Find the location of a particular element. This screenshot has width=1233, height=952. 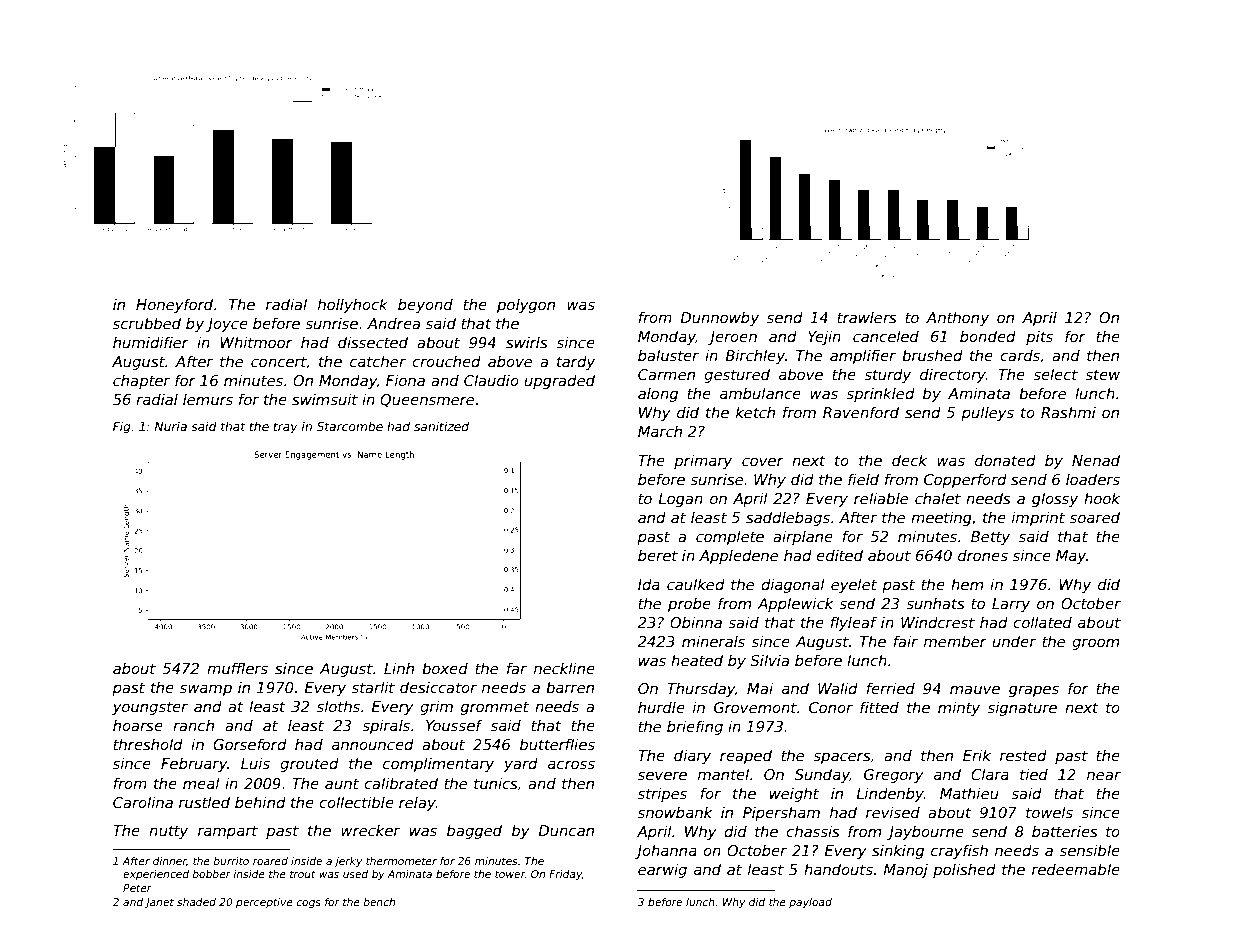

polished is located at coordinates (964, 870).
